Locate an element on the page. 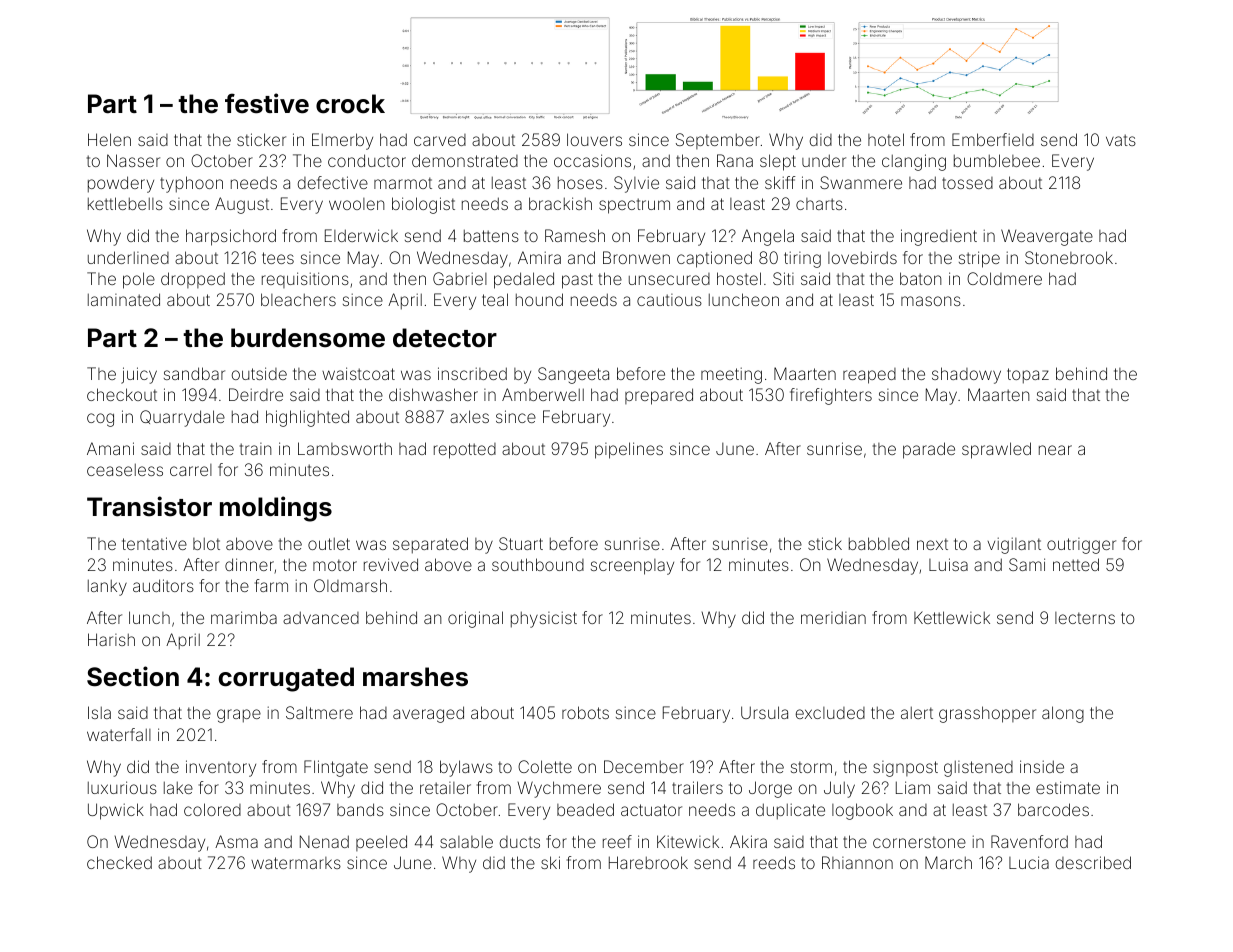  checked is located at coordinates (119, 862).
